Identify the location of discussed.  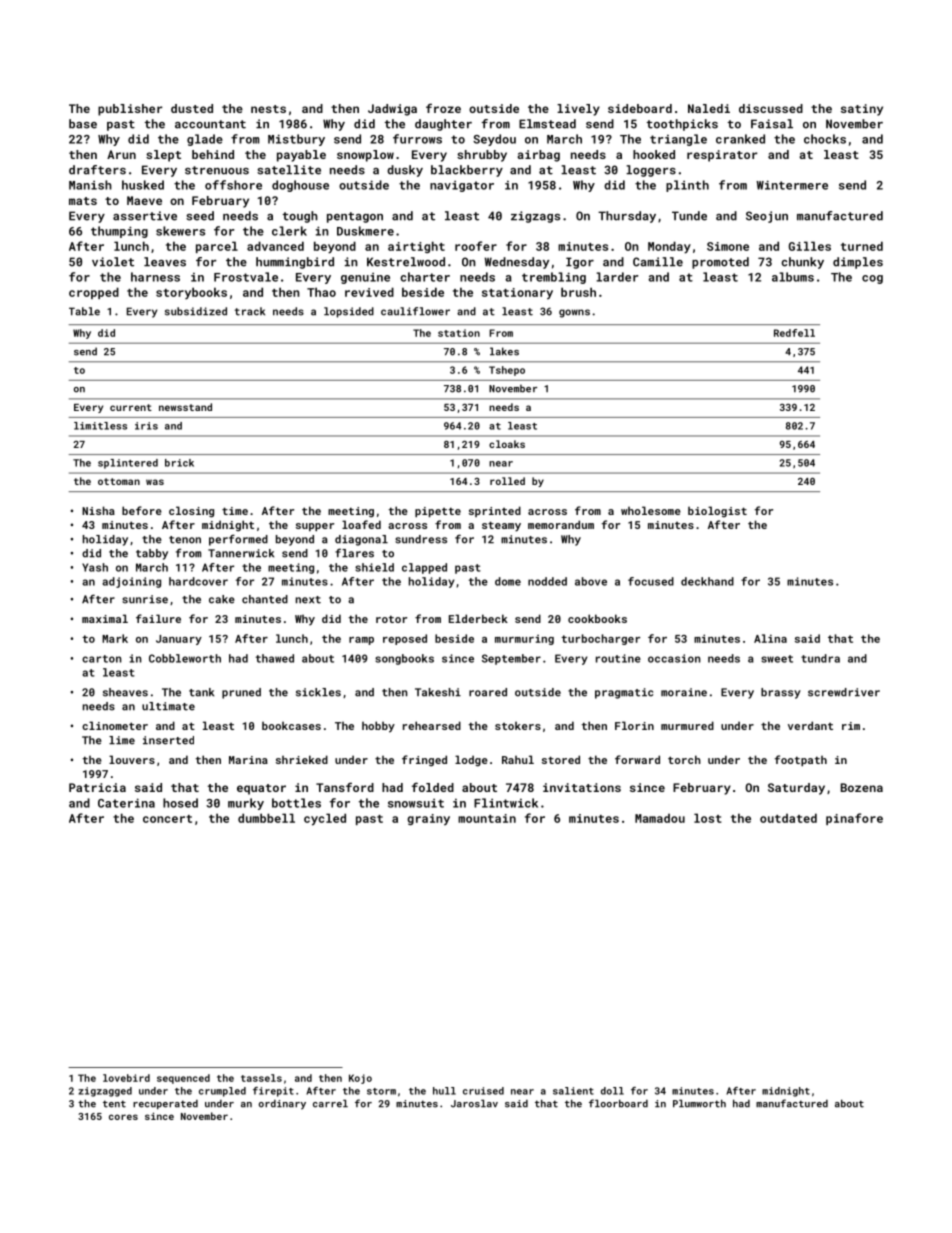
(771, 108).
